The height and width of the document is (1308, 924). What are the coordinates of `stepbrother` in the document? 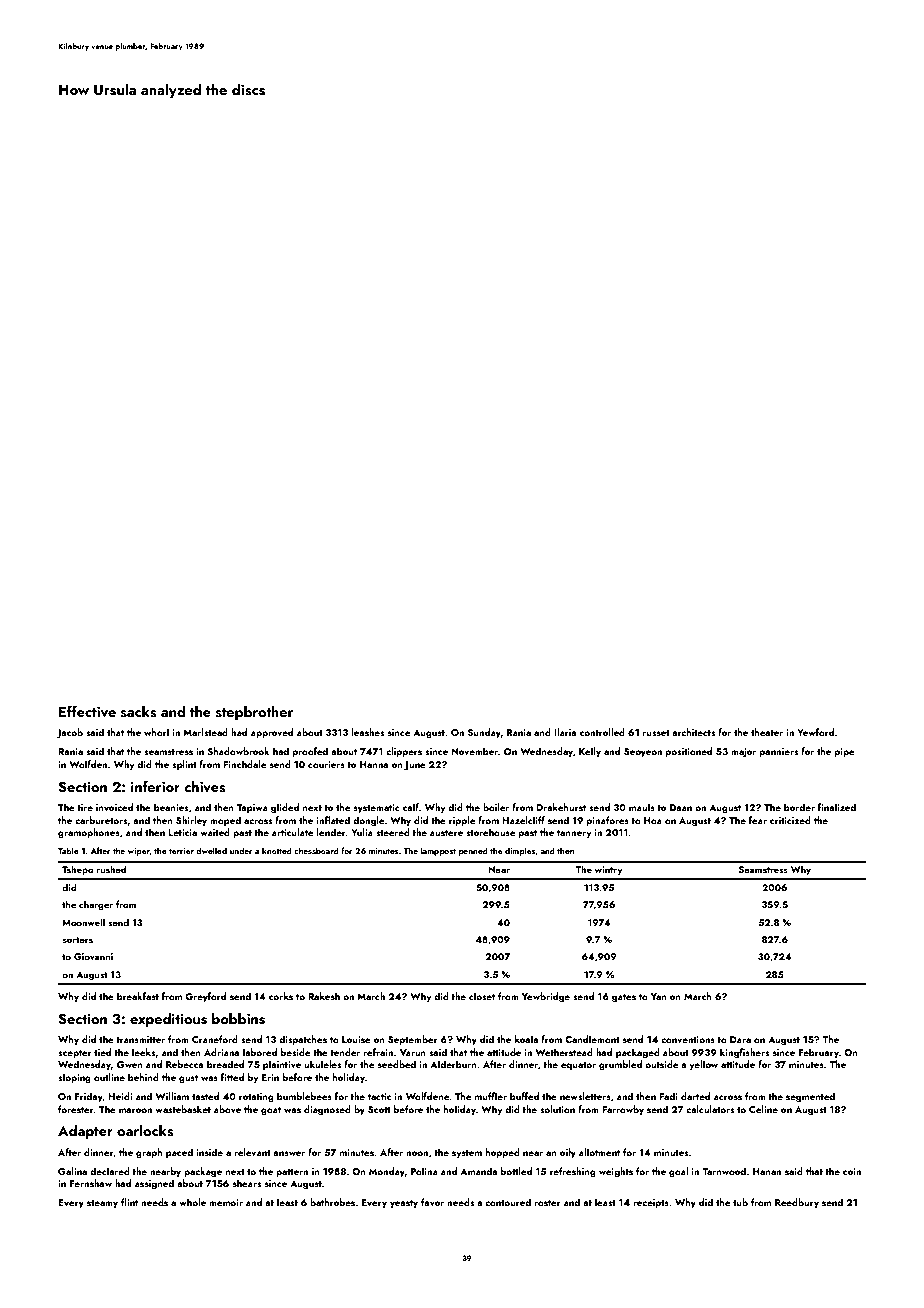 It's located at (255, 713).
